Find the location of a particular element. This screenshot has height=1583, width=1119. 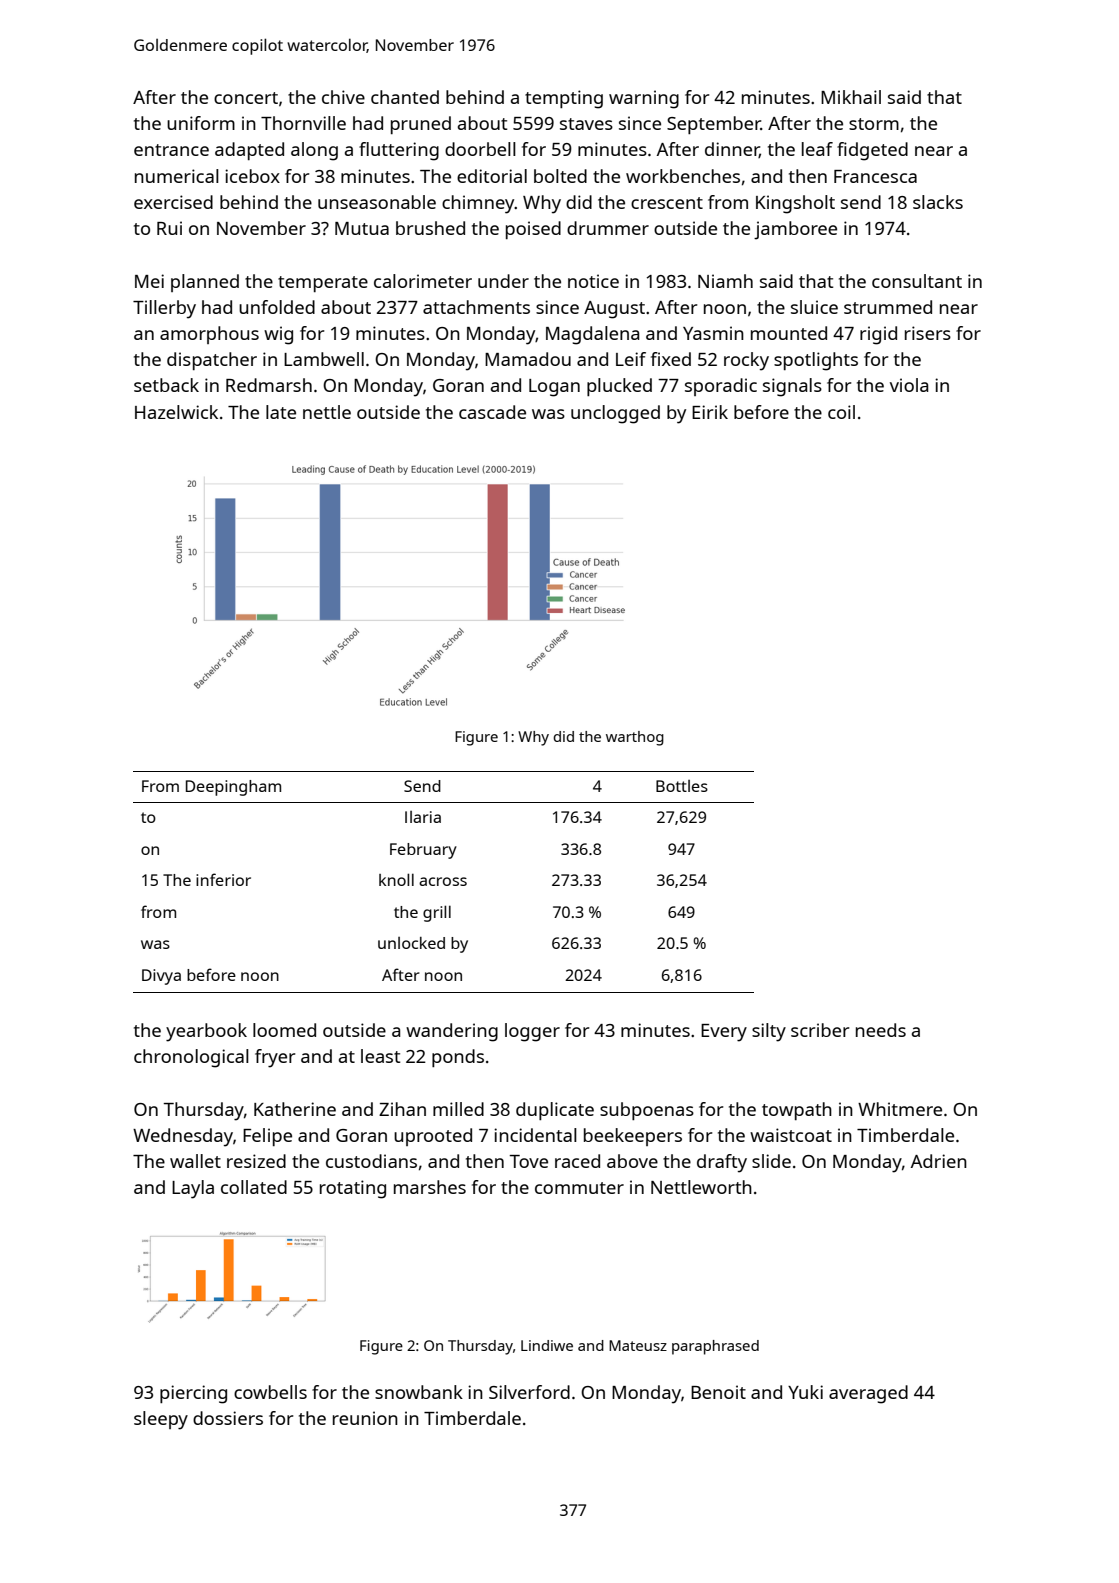

tempting is located at coordinates (564, 99).
